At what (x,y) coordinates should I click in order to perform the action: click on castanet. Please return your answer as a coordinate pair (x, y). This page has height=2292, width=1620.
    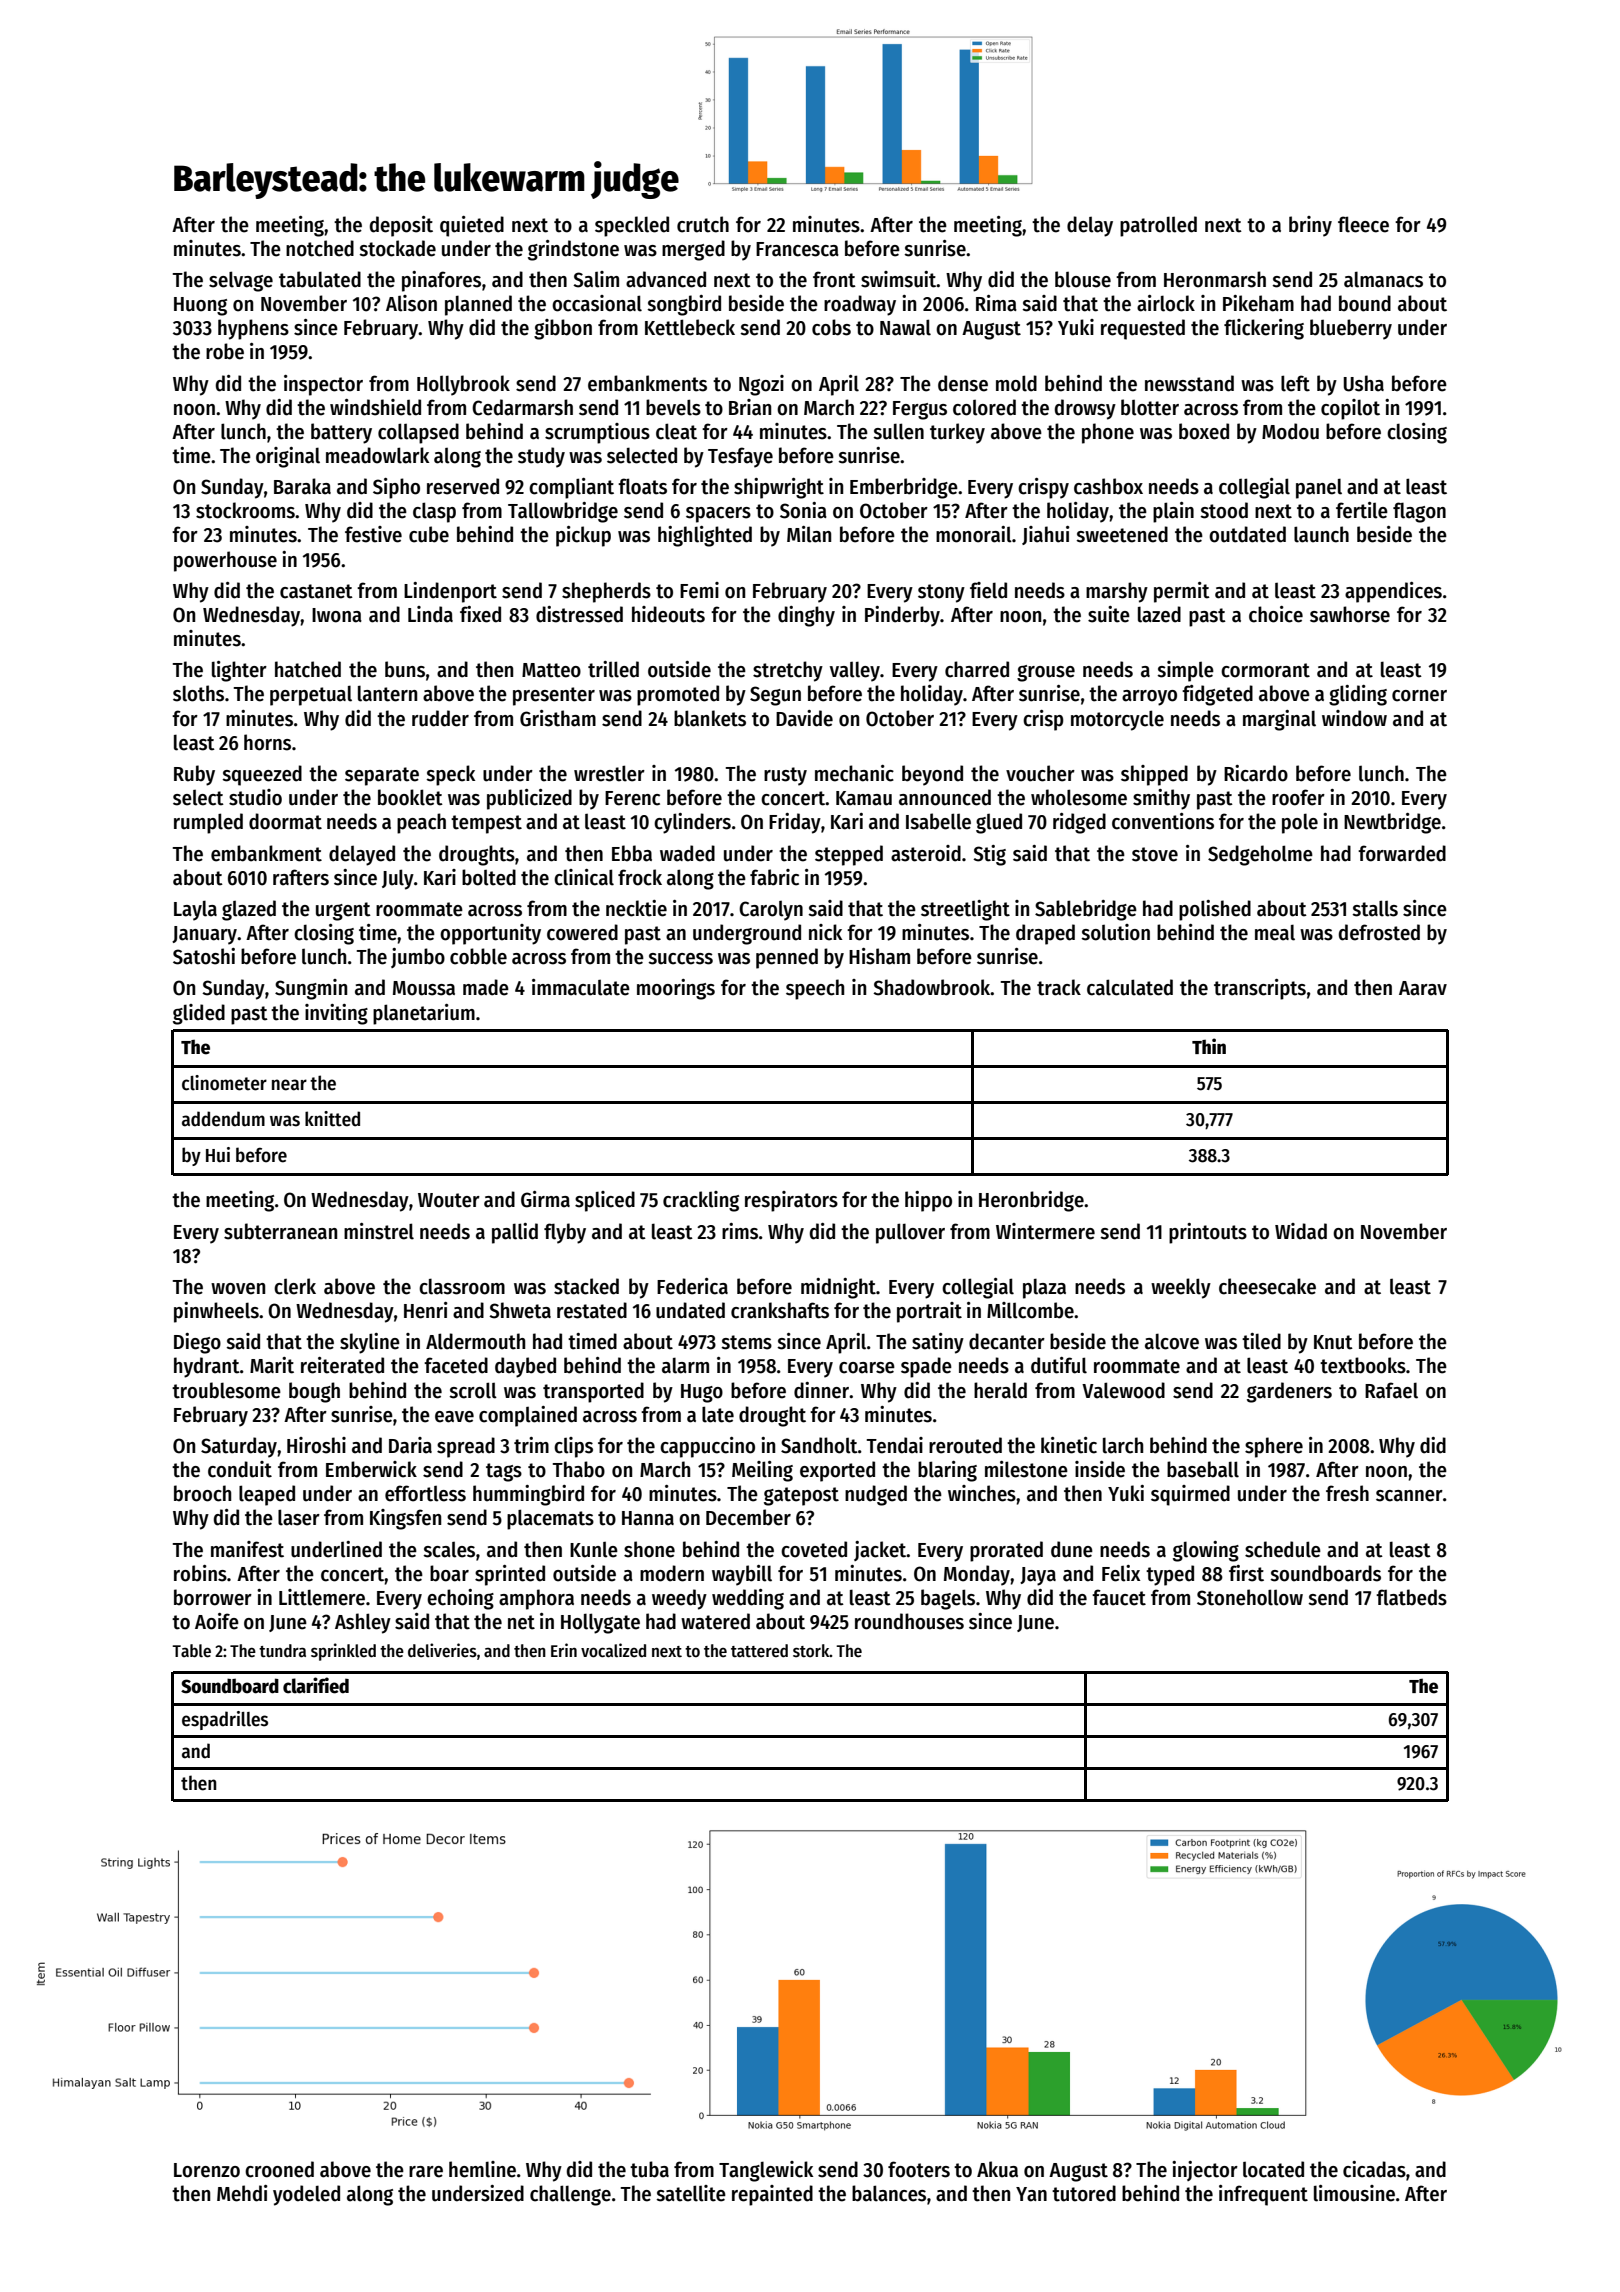
    Looking at the image, I should click on (316, 591).
